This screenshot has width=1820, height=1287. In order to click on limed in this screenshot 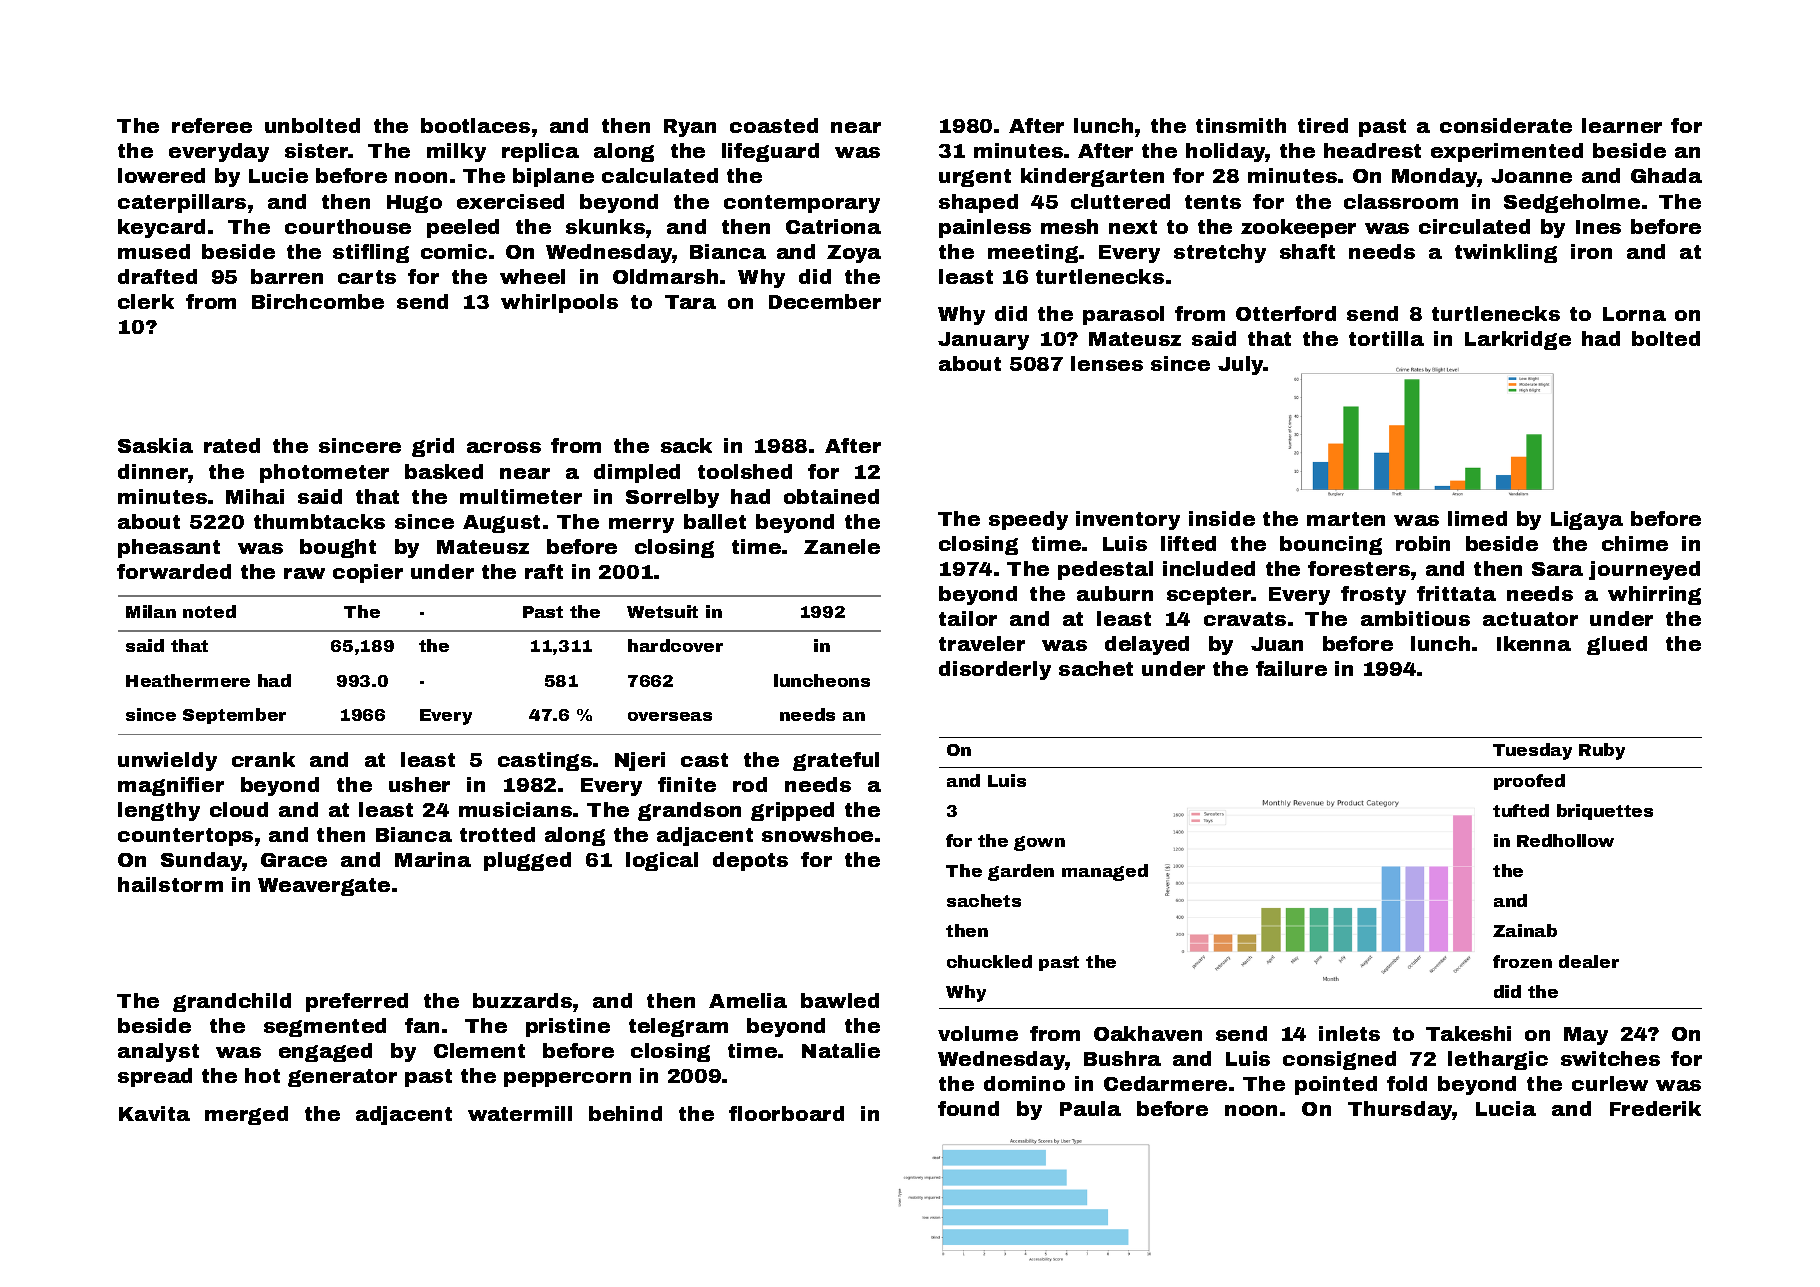, I will do `click(1477, 518)`.
